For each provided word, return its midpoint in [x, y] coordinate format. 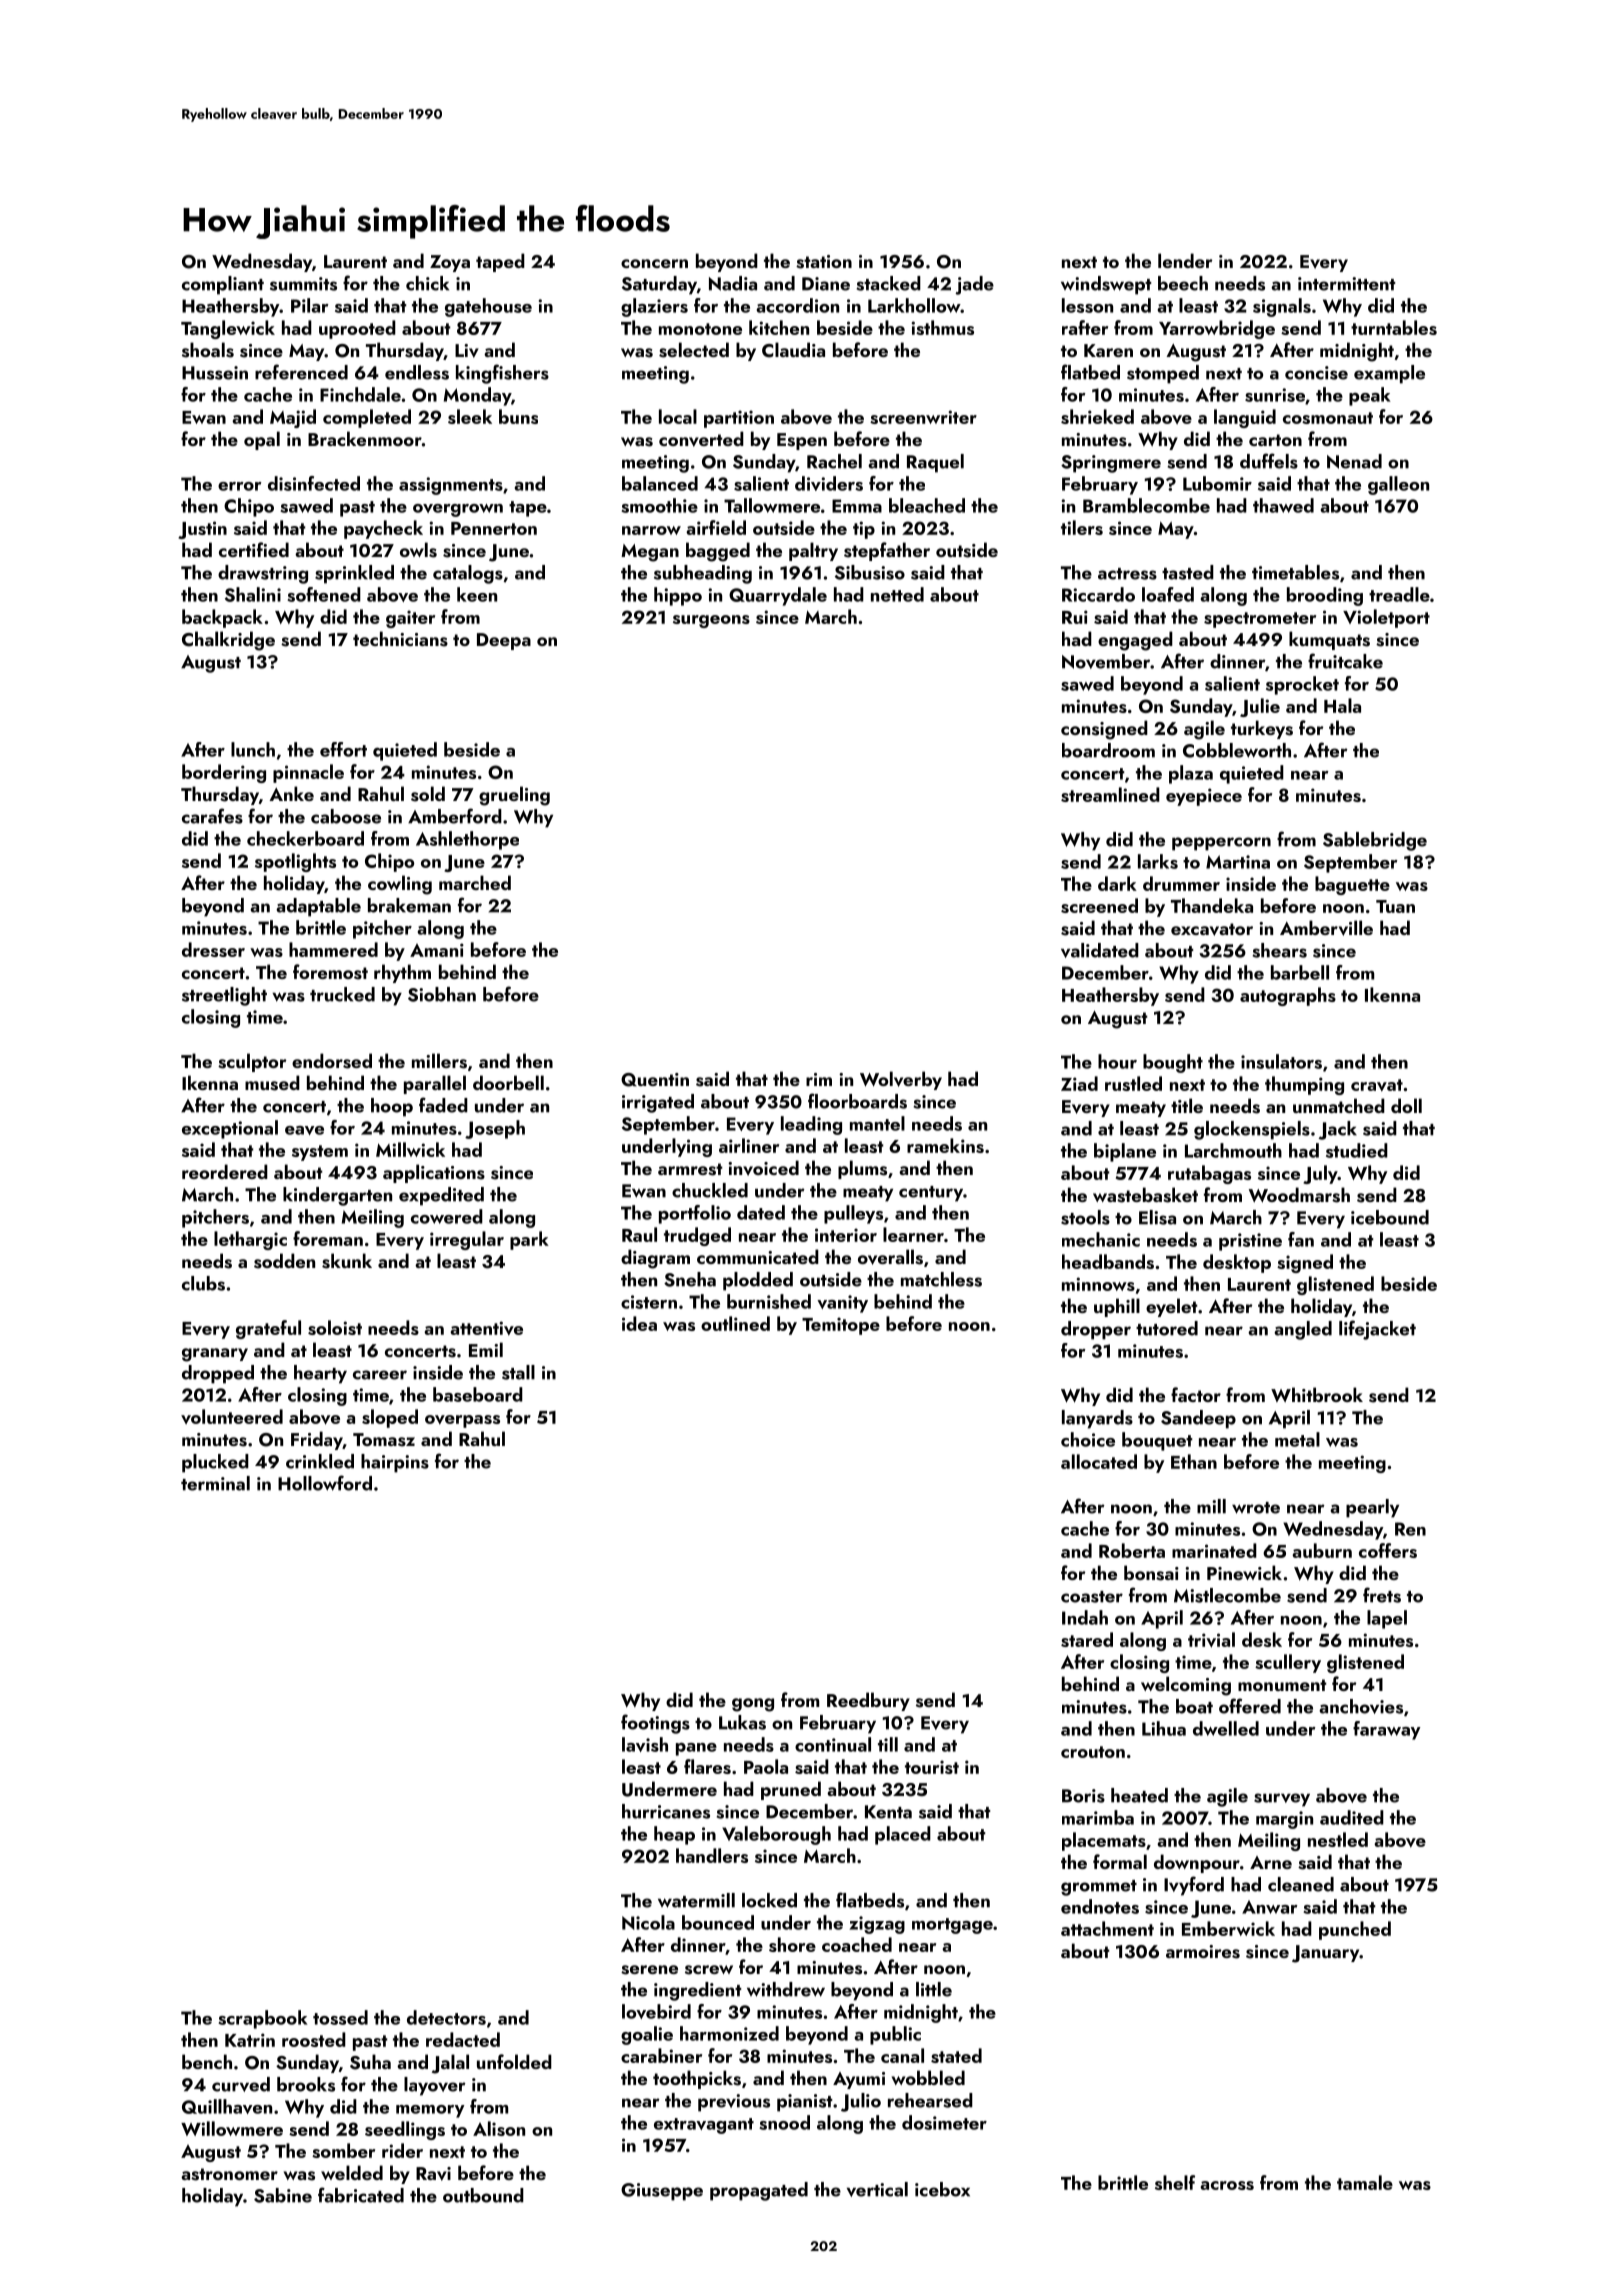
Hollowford [325, 1483]
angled [1303, 1330]
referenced [301, 372]
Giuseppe [662, 2192]
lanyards [1097, 1419]
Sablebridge [1375, 841]
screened [1099, 905]
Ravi [433, 2174]
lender [1185, 260]
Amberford [455, 816]
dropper [1096, 1330]
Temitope [841, 1326]
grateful [268, 1329]
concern [654, 263]
